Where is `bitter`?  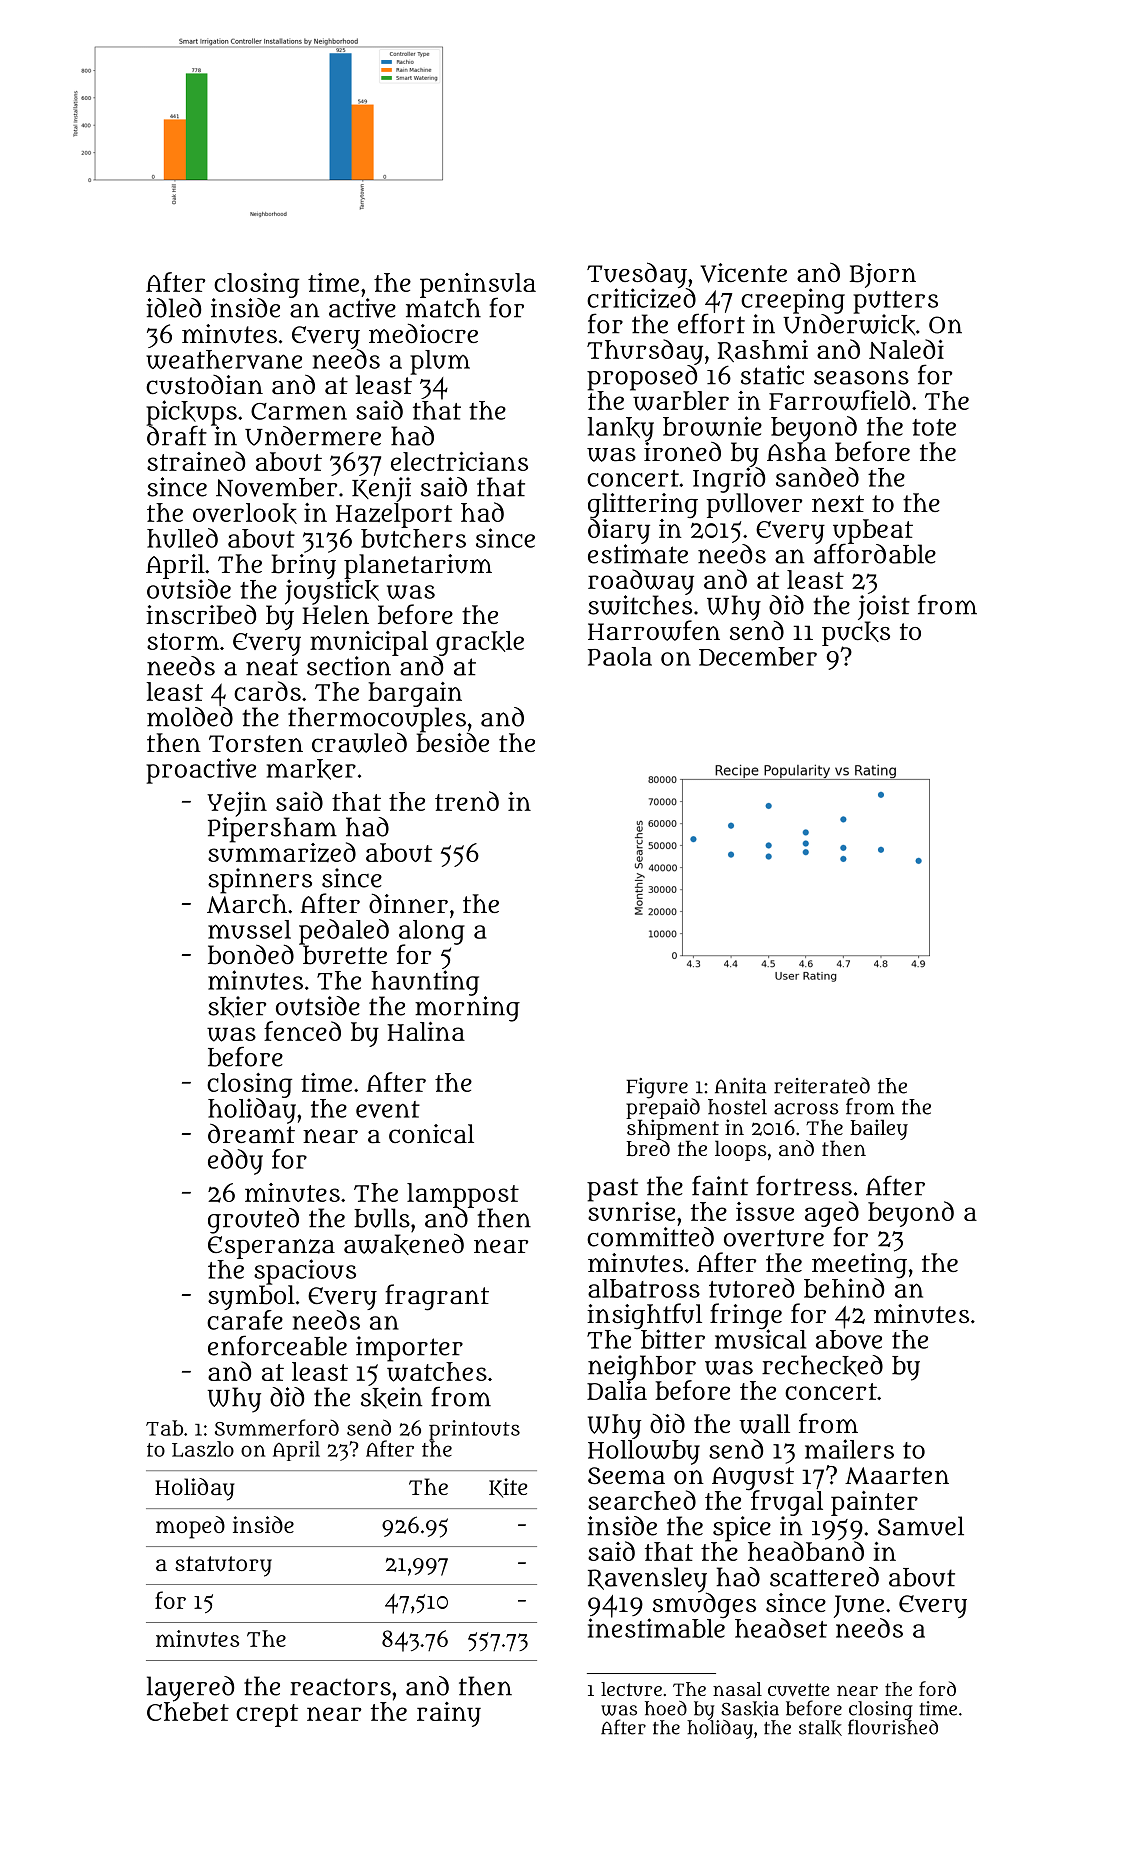 bitter is located at coordinates (673, 1339).
